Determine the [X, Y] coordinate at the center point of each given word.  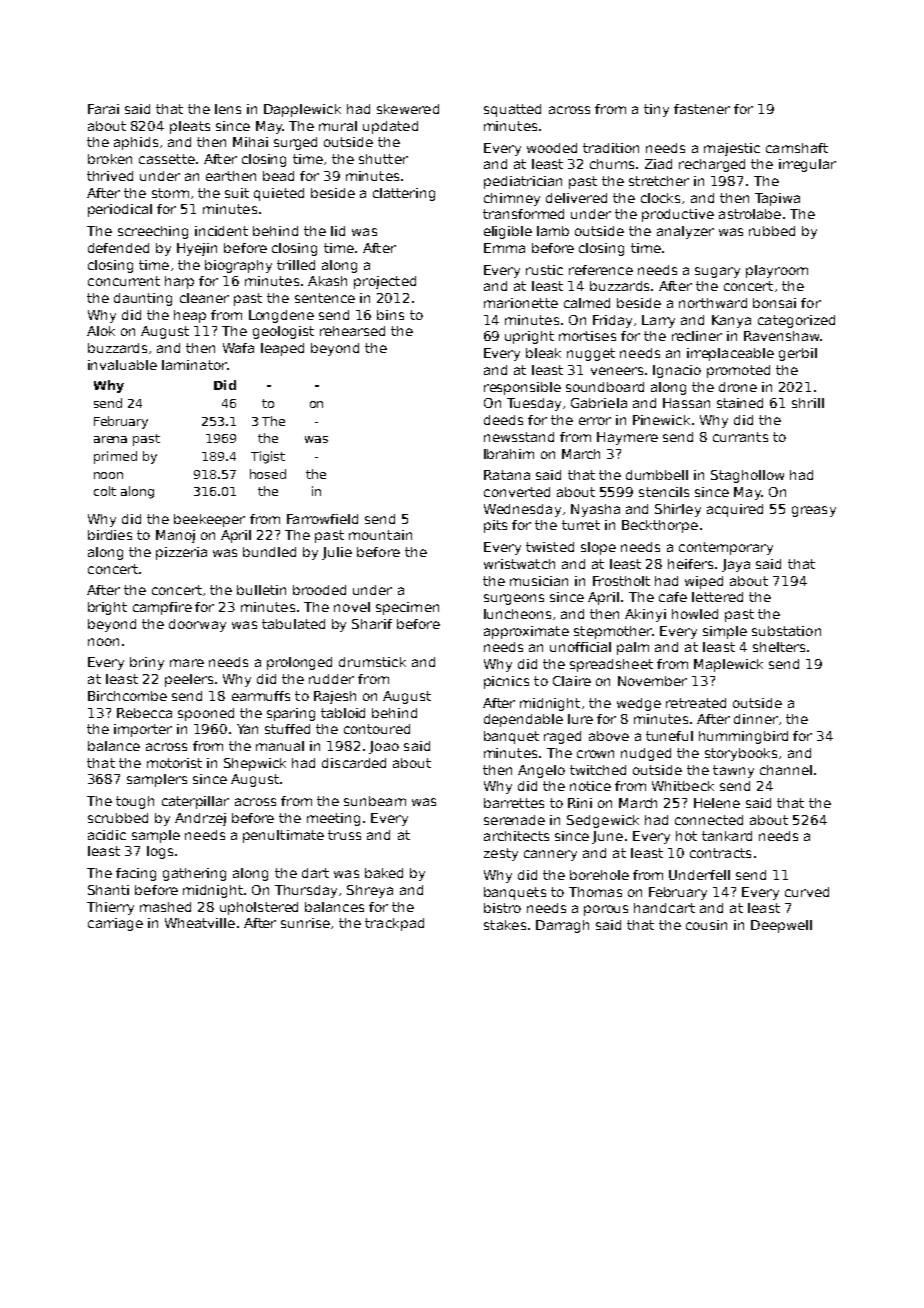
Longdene [281, 316]
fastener [702, 109]
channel [786, 770]
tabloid [343, 713]
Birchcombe [127, 696]
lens [228, 109]
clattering [404, 194]
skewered [408, 109]
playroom [777, 271]
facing [136, 874]
